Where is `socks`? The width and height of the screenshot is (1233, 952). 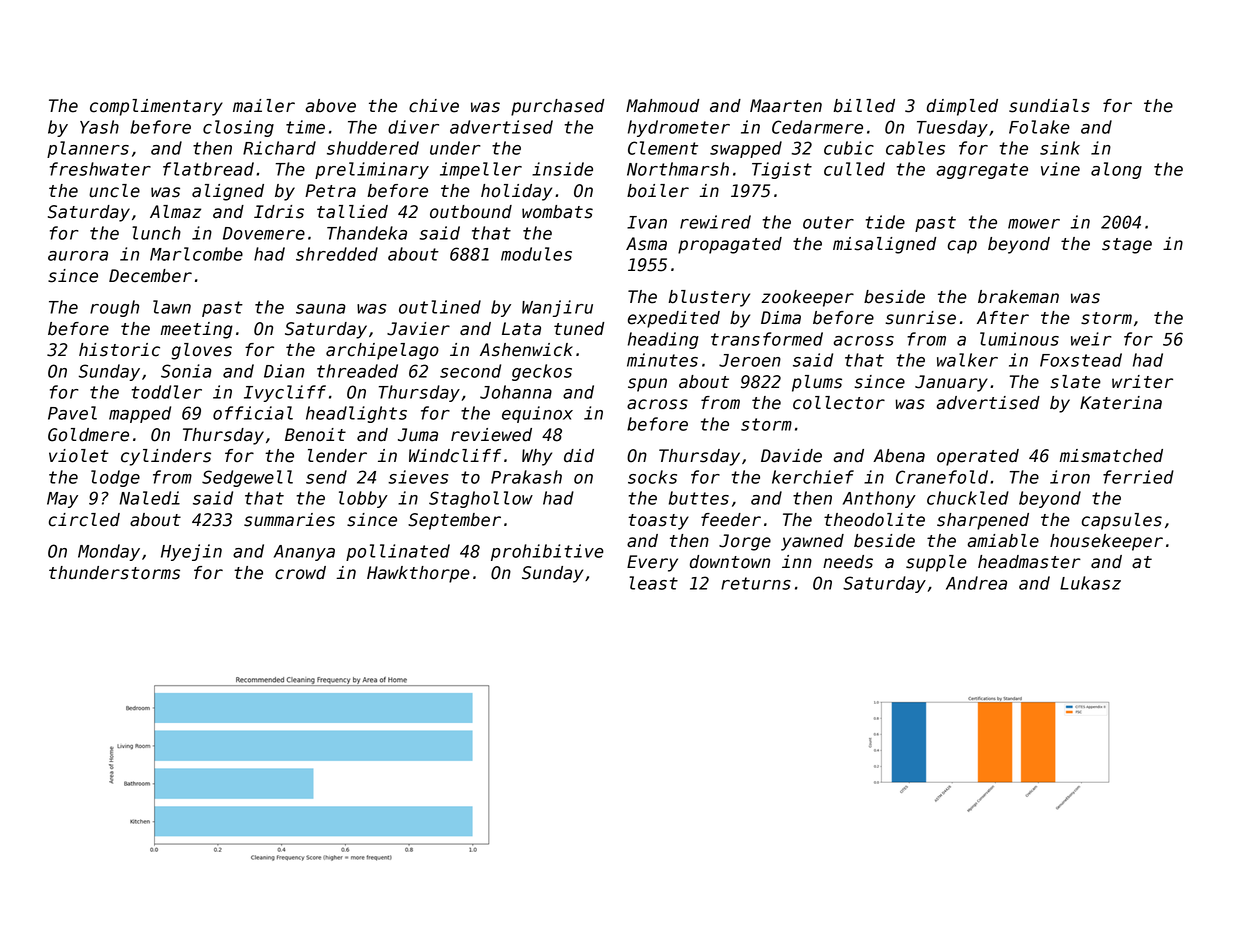
socks is located at coordinates (652, 477).
